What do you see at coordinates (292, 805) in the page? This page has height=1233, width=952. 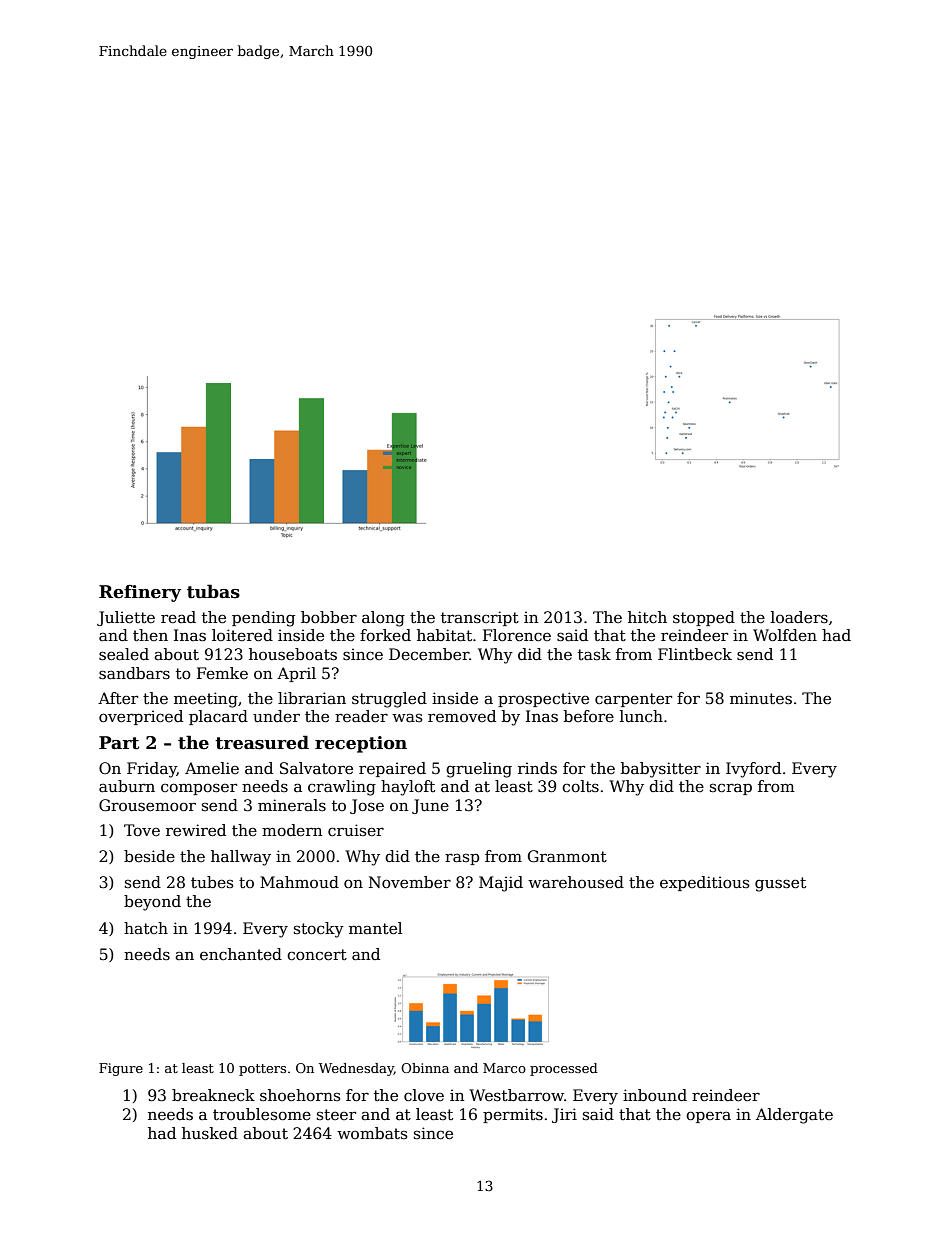 I see `minerals` at bounding box center [292, 805].
